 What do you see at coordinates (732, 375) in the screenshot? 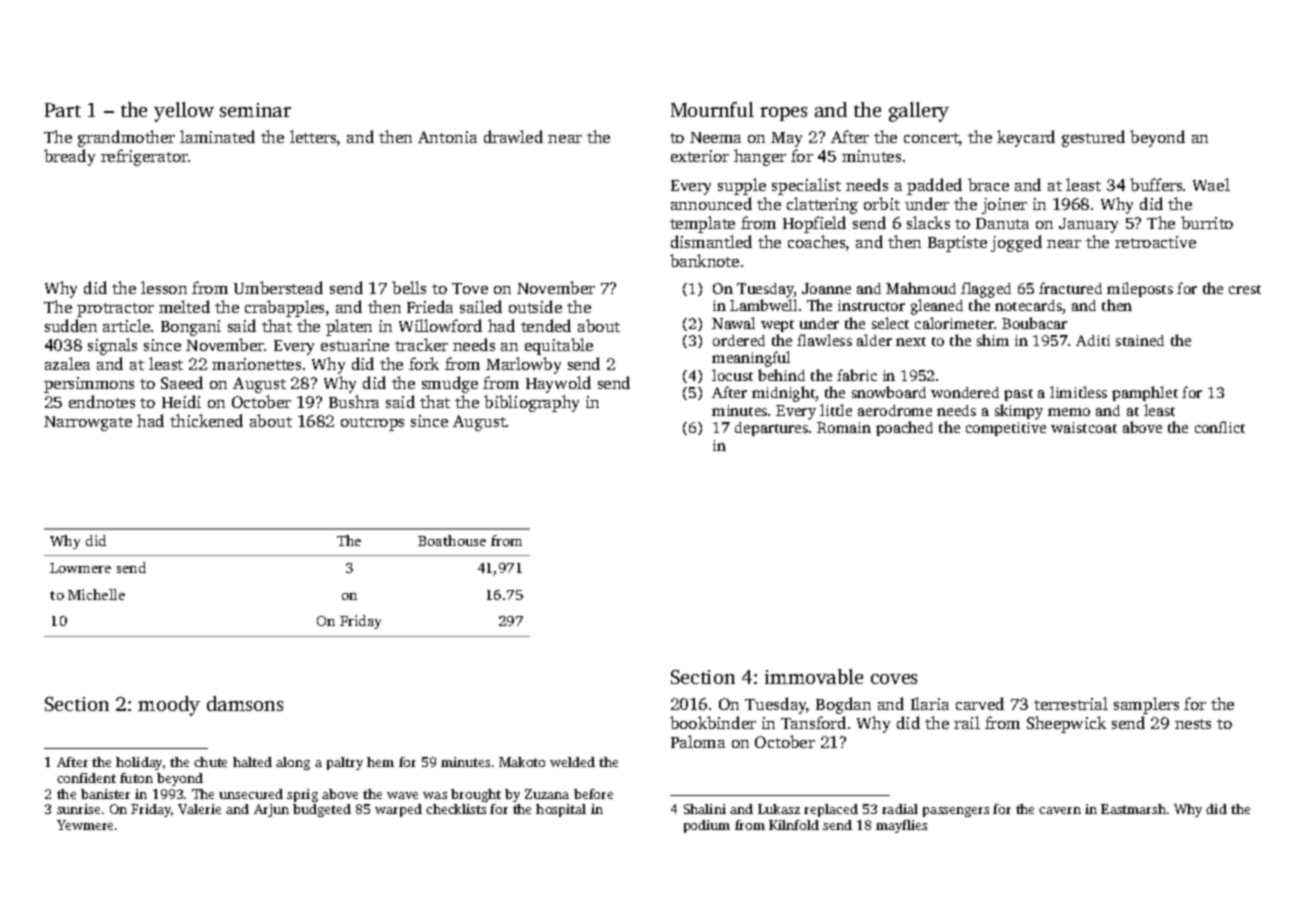
I see `locust` at bounding box center [732, 375].
